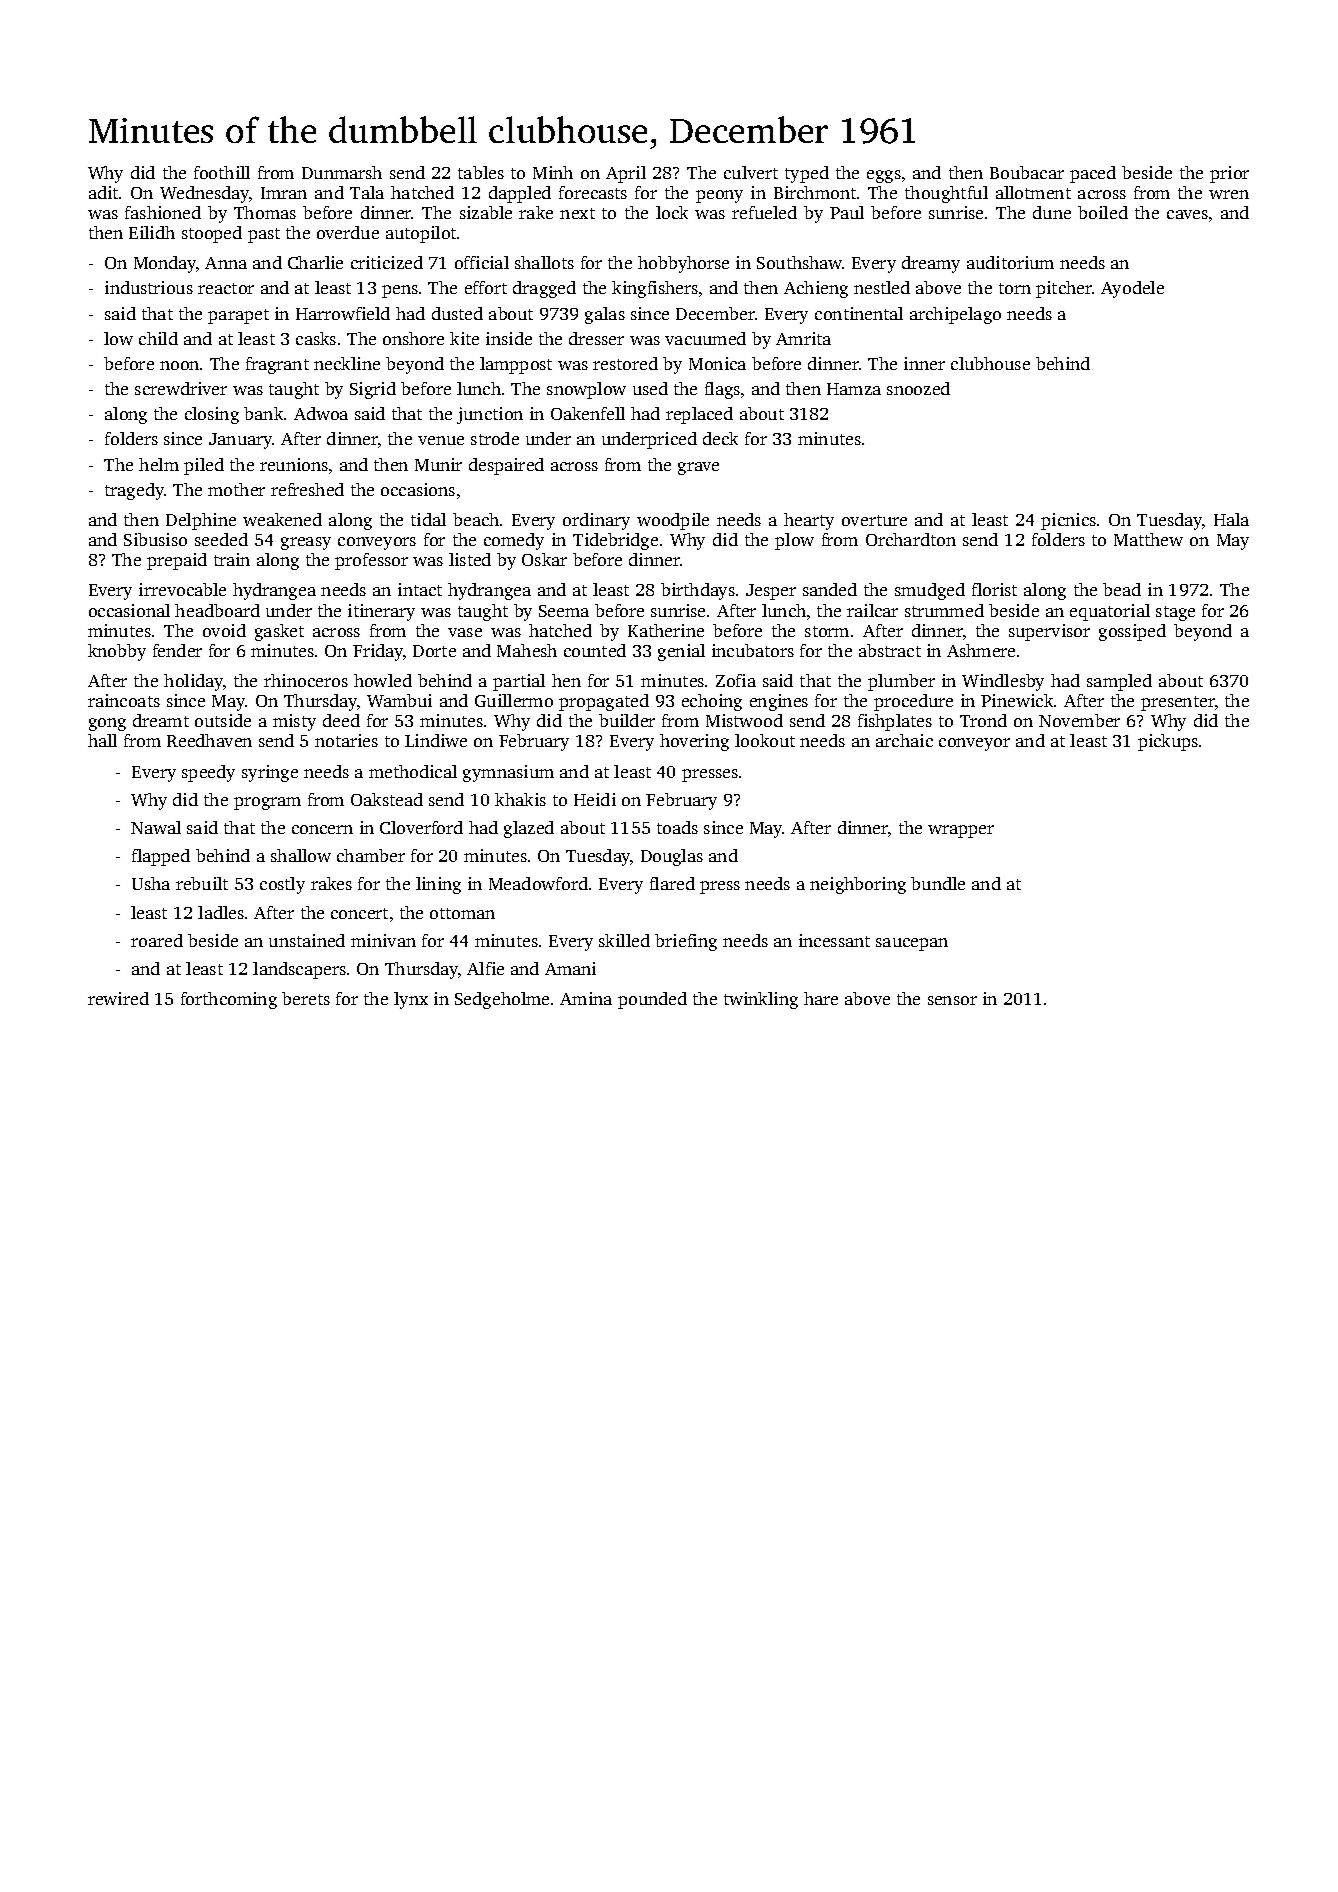 The height and width of the screenshot is (1892, 1338). I want to click on program, so click(267, 803).
